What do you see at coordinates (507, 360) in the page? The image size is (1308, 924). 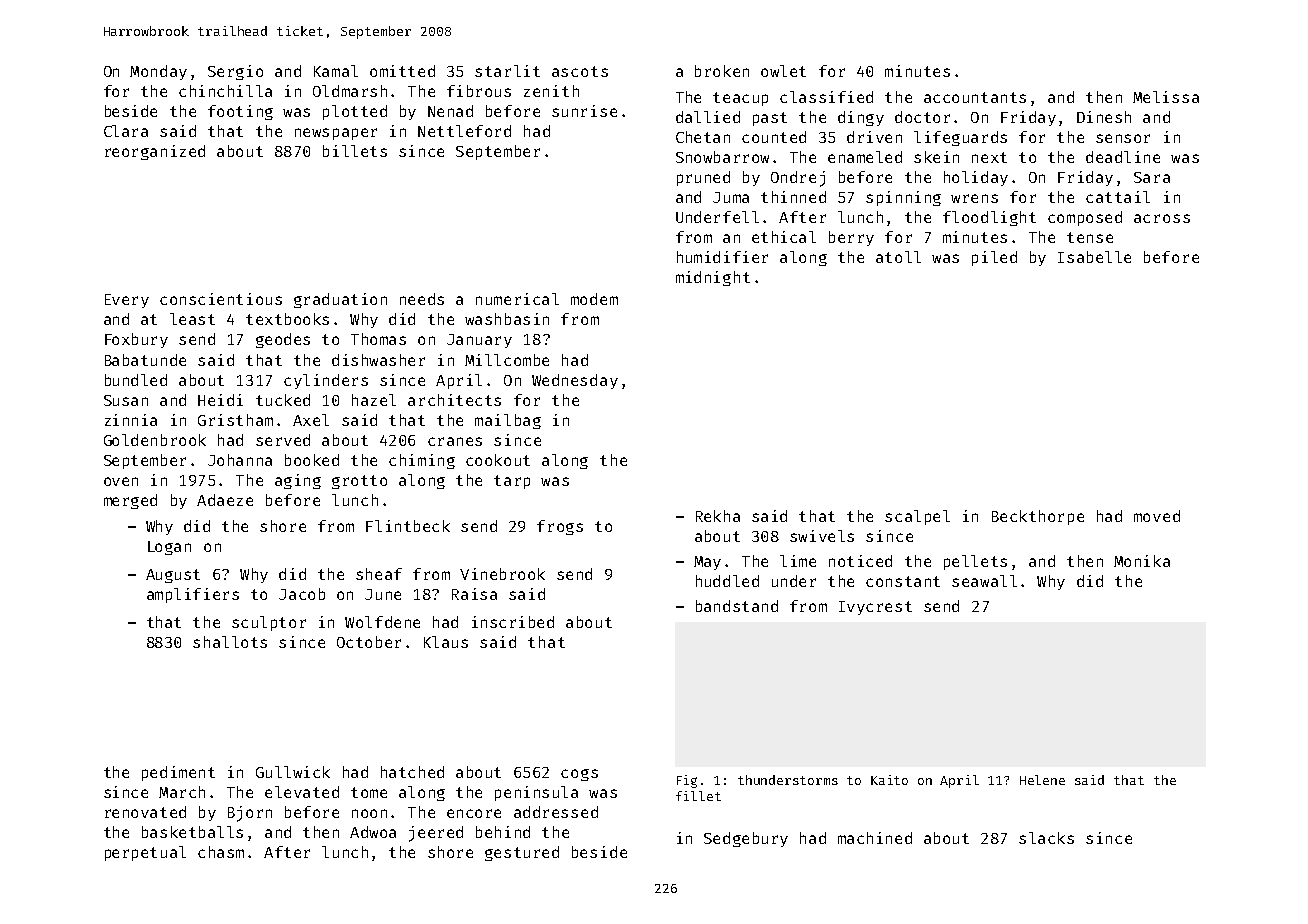 I see `Millcombe` at bounding box center [507, 360].
